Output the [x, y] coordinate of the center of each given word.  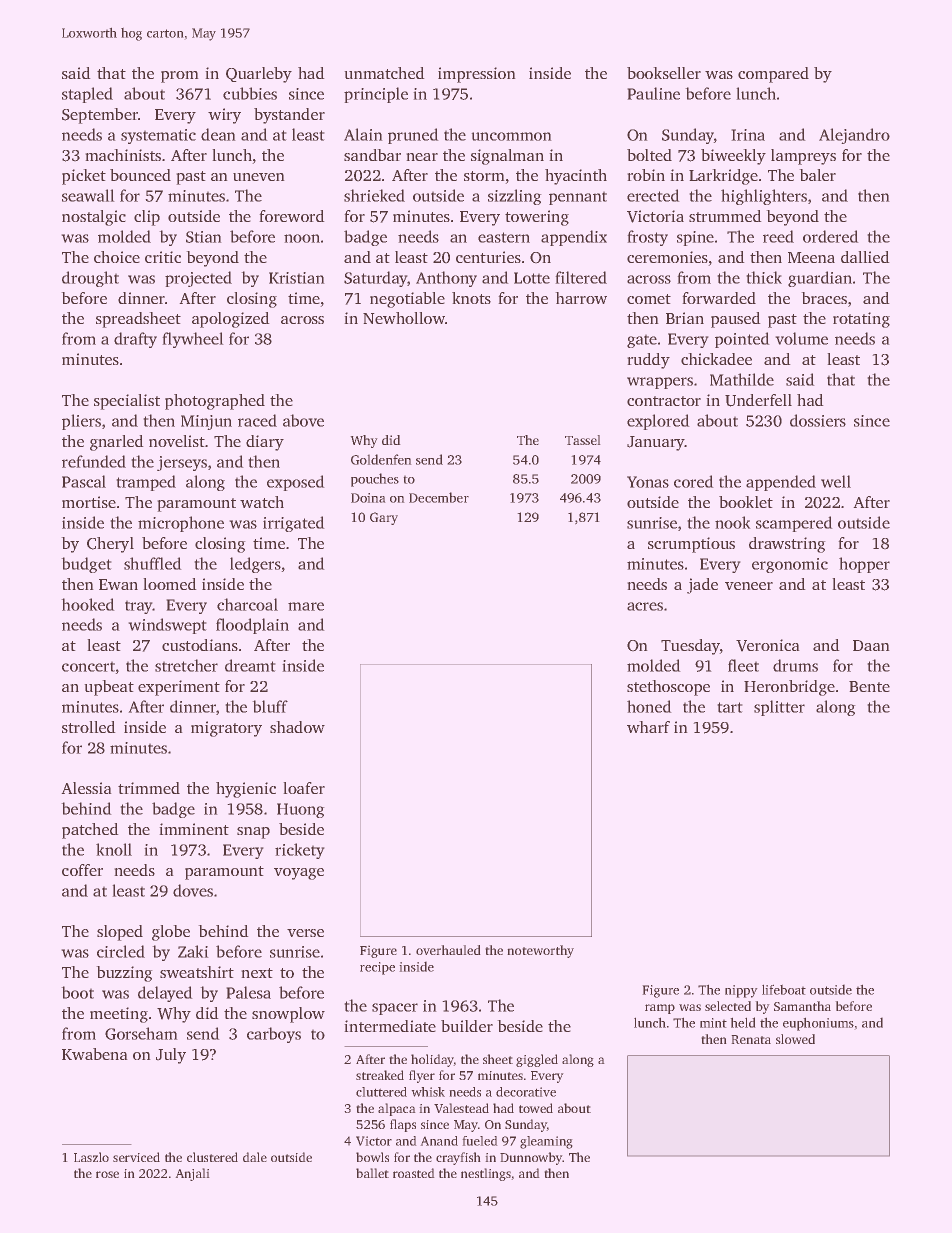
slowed [795, 1039]
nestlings [486, 1174]
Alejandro [854, 136]
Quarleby [259, 75]
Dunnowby [531, 1158]
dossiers [818, 420]
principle [376, 95]
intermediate [390, 1026]
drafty [135, 340]
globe [171, 933]
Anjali [192, 1174]
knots [471, 298]
